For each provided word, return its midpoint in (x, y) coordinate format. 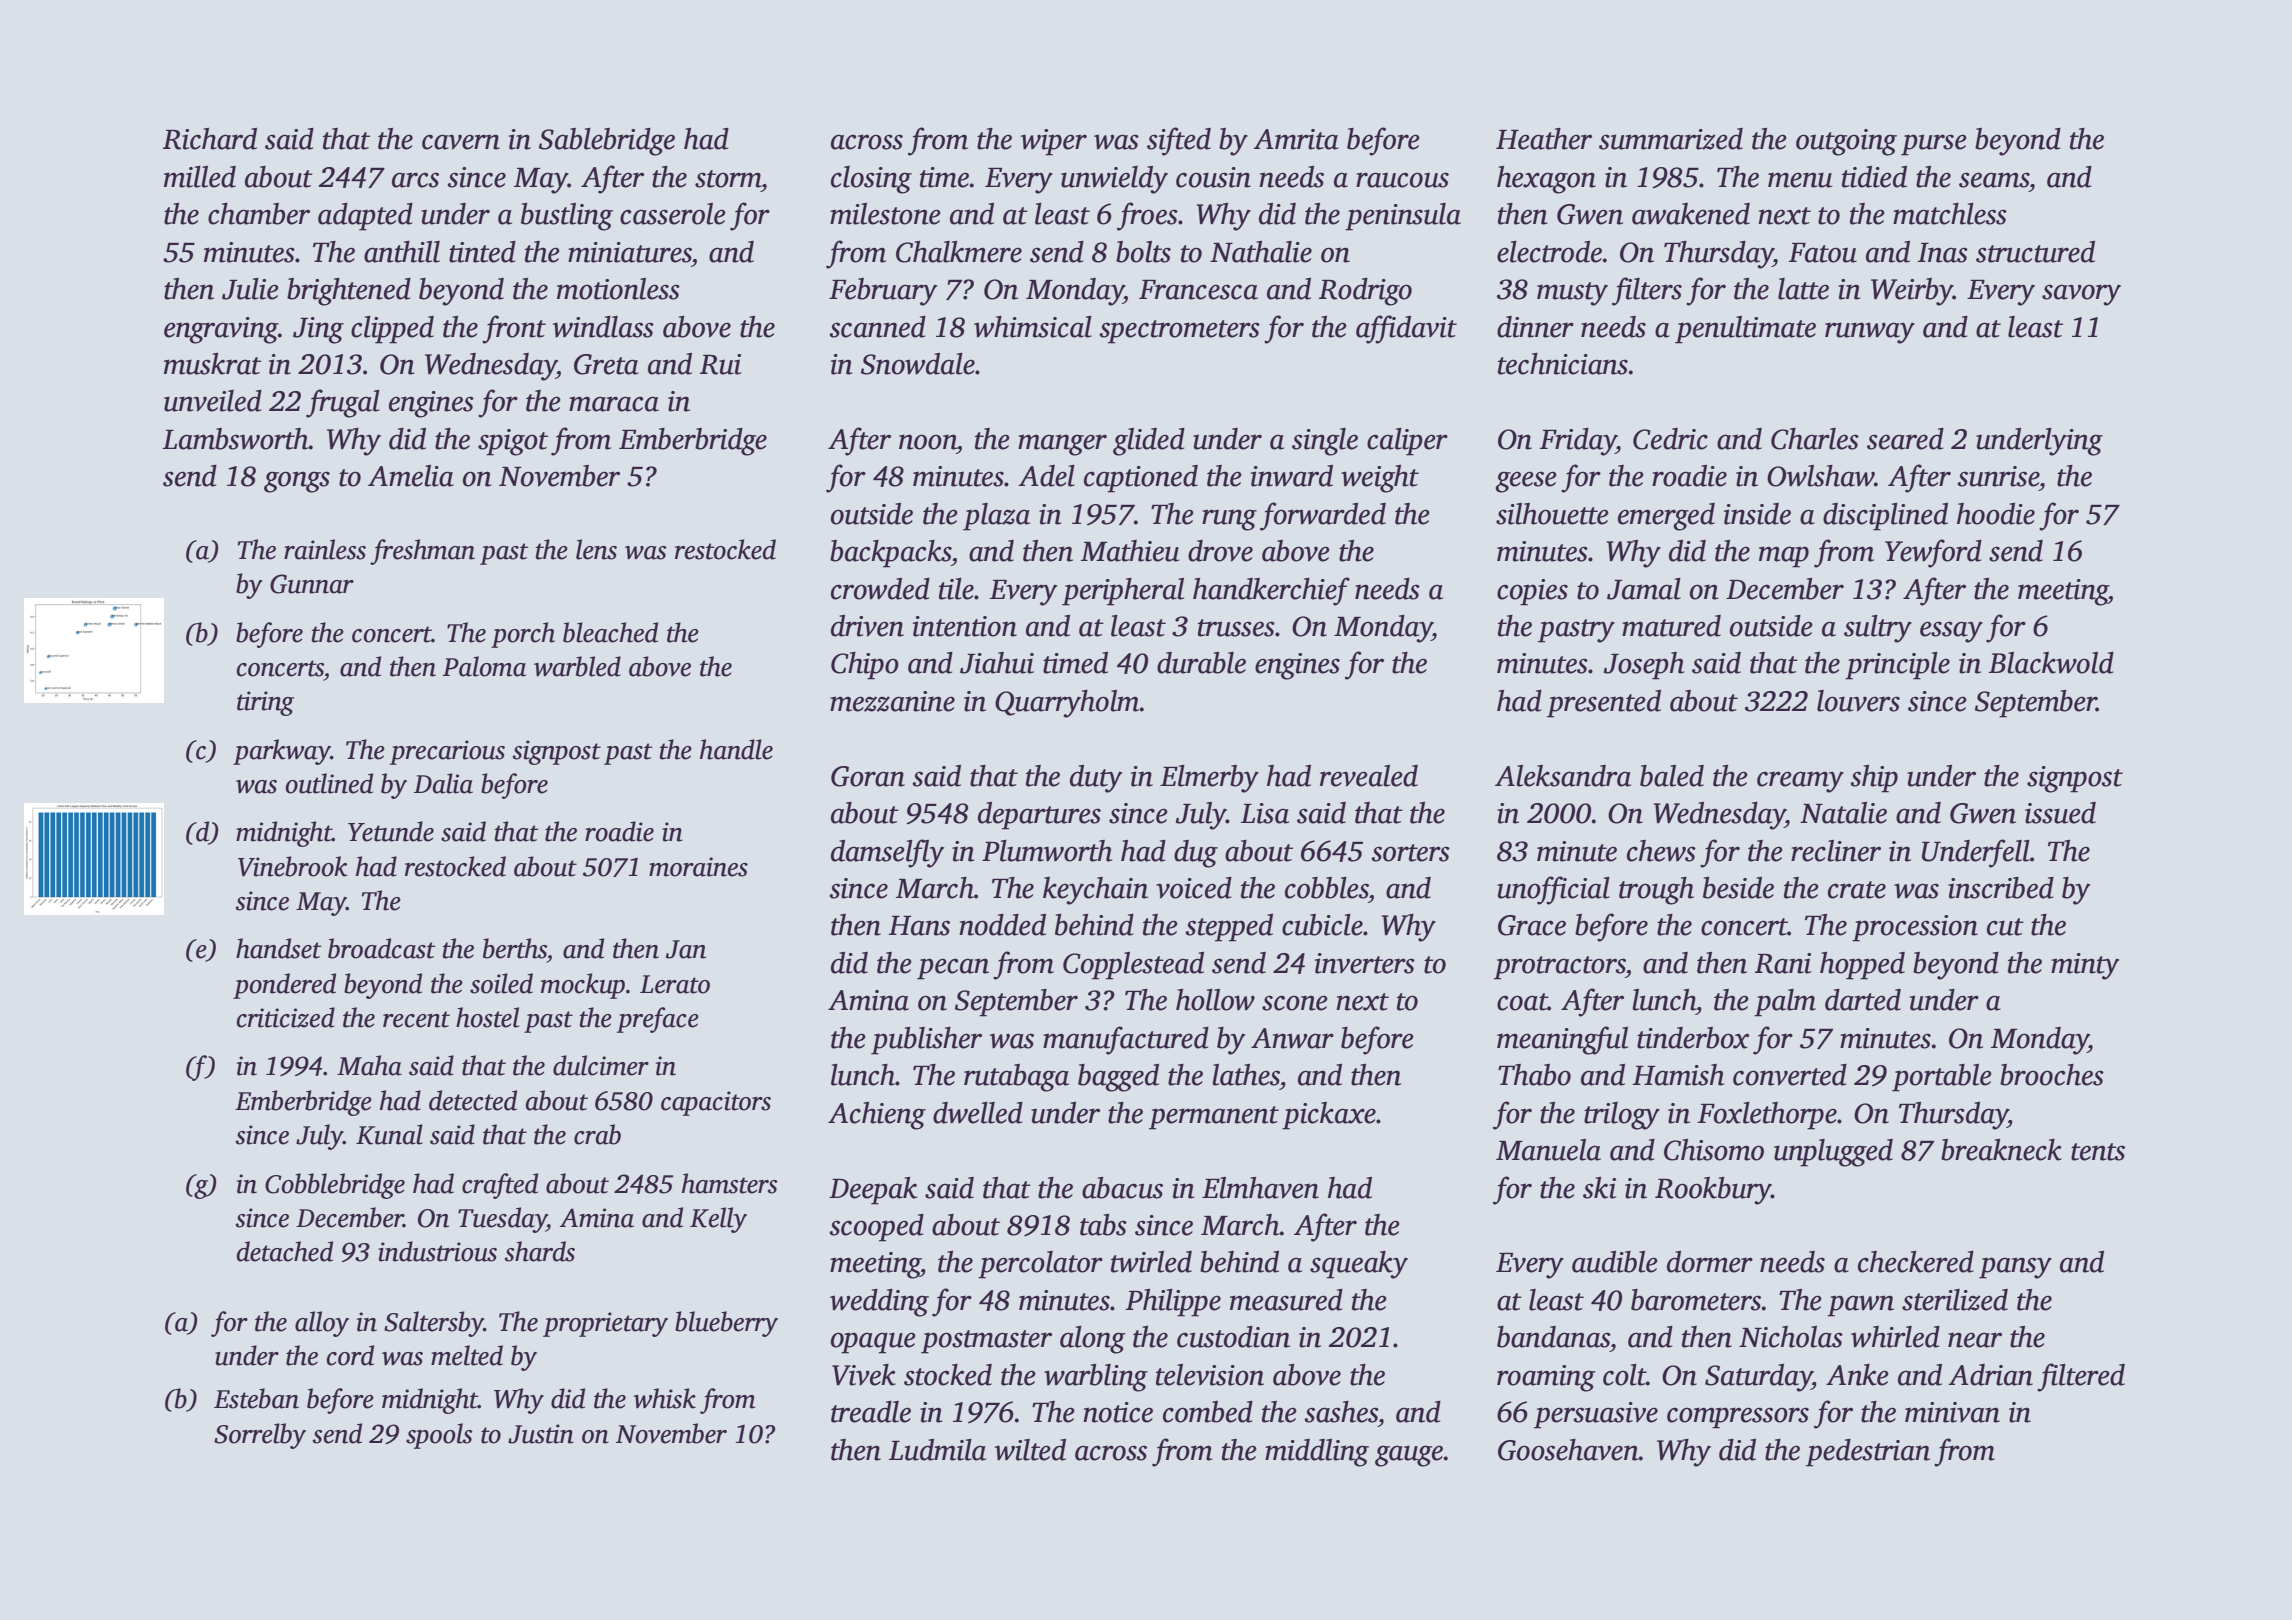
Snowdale (918, 364)
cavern (461, 142)
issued (2060, 813)
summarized (1671, 139)
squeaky (1359, 1265)
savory (2081, 295)
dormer (1710, 1262)
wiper (1054, 142)
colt (1624, 1375)
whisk (665, 1398)
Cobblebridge (335, 1186)
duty (1096, 779)
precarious (447, 752)
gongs (297, 482)
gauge (1409, 1456)
